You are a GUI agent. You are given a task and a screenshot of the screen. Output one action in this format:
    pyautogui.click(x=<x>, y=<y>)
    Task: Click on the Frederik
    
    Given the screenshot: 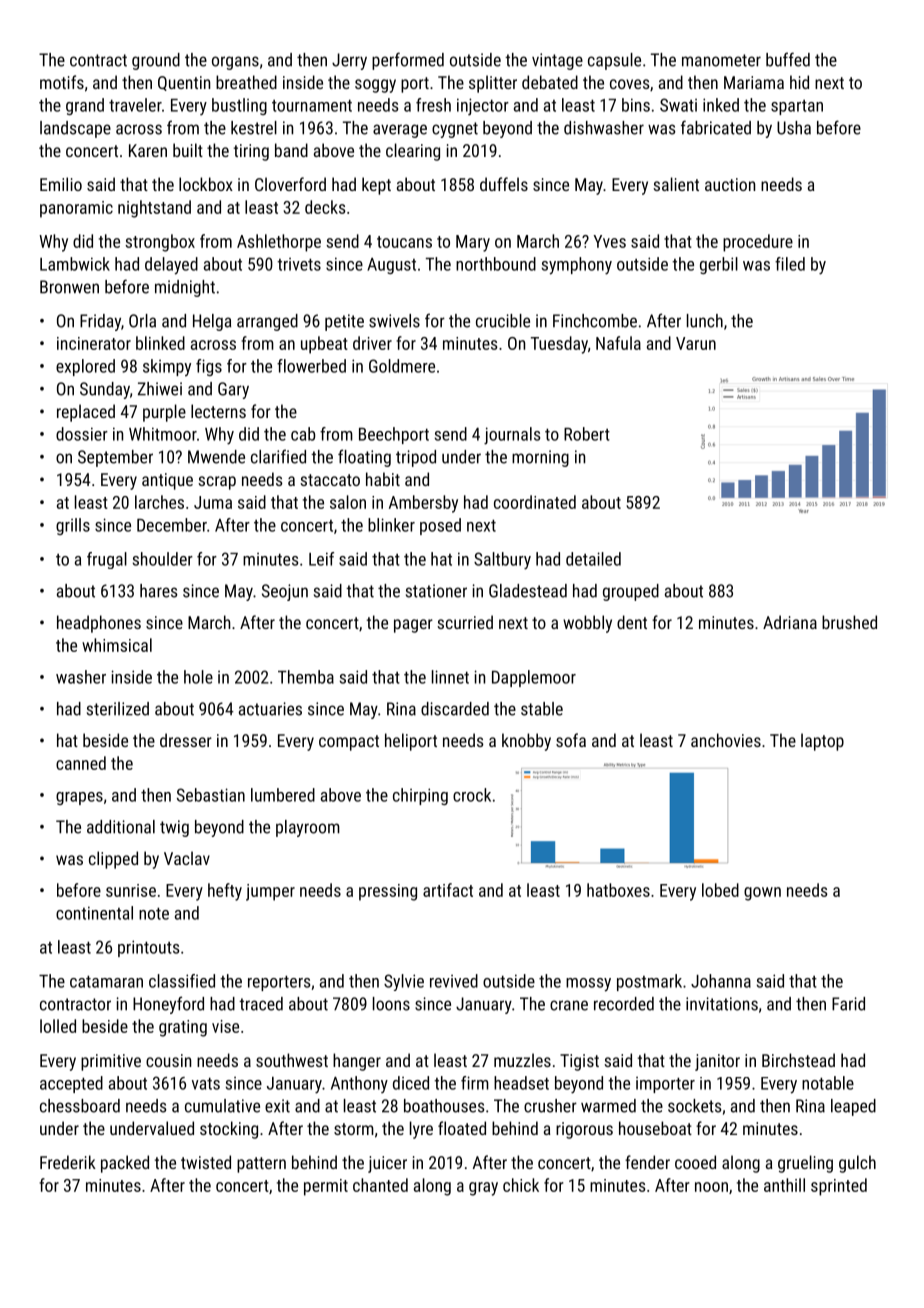 What is the action you would take?
    pyautogui.click(x=68, y=1162)
